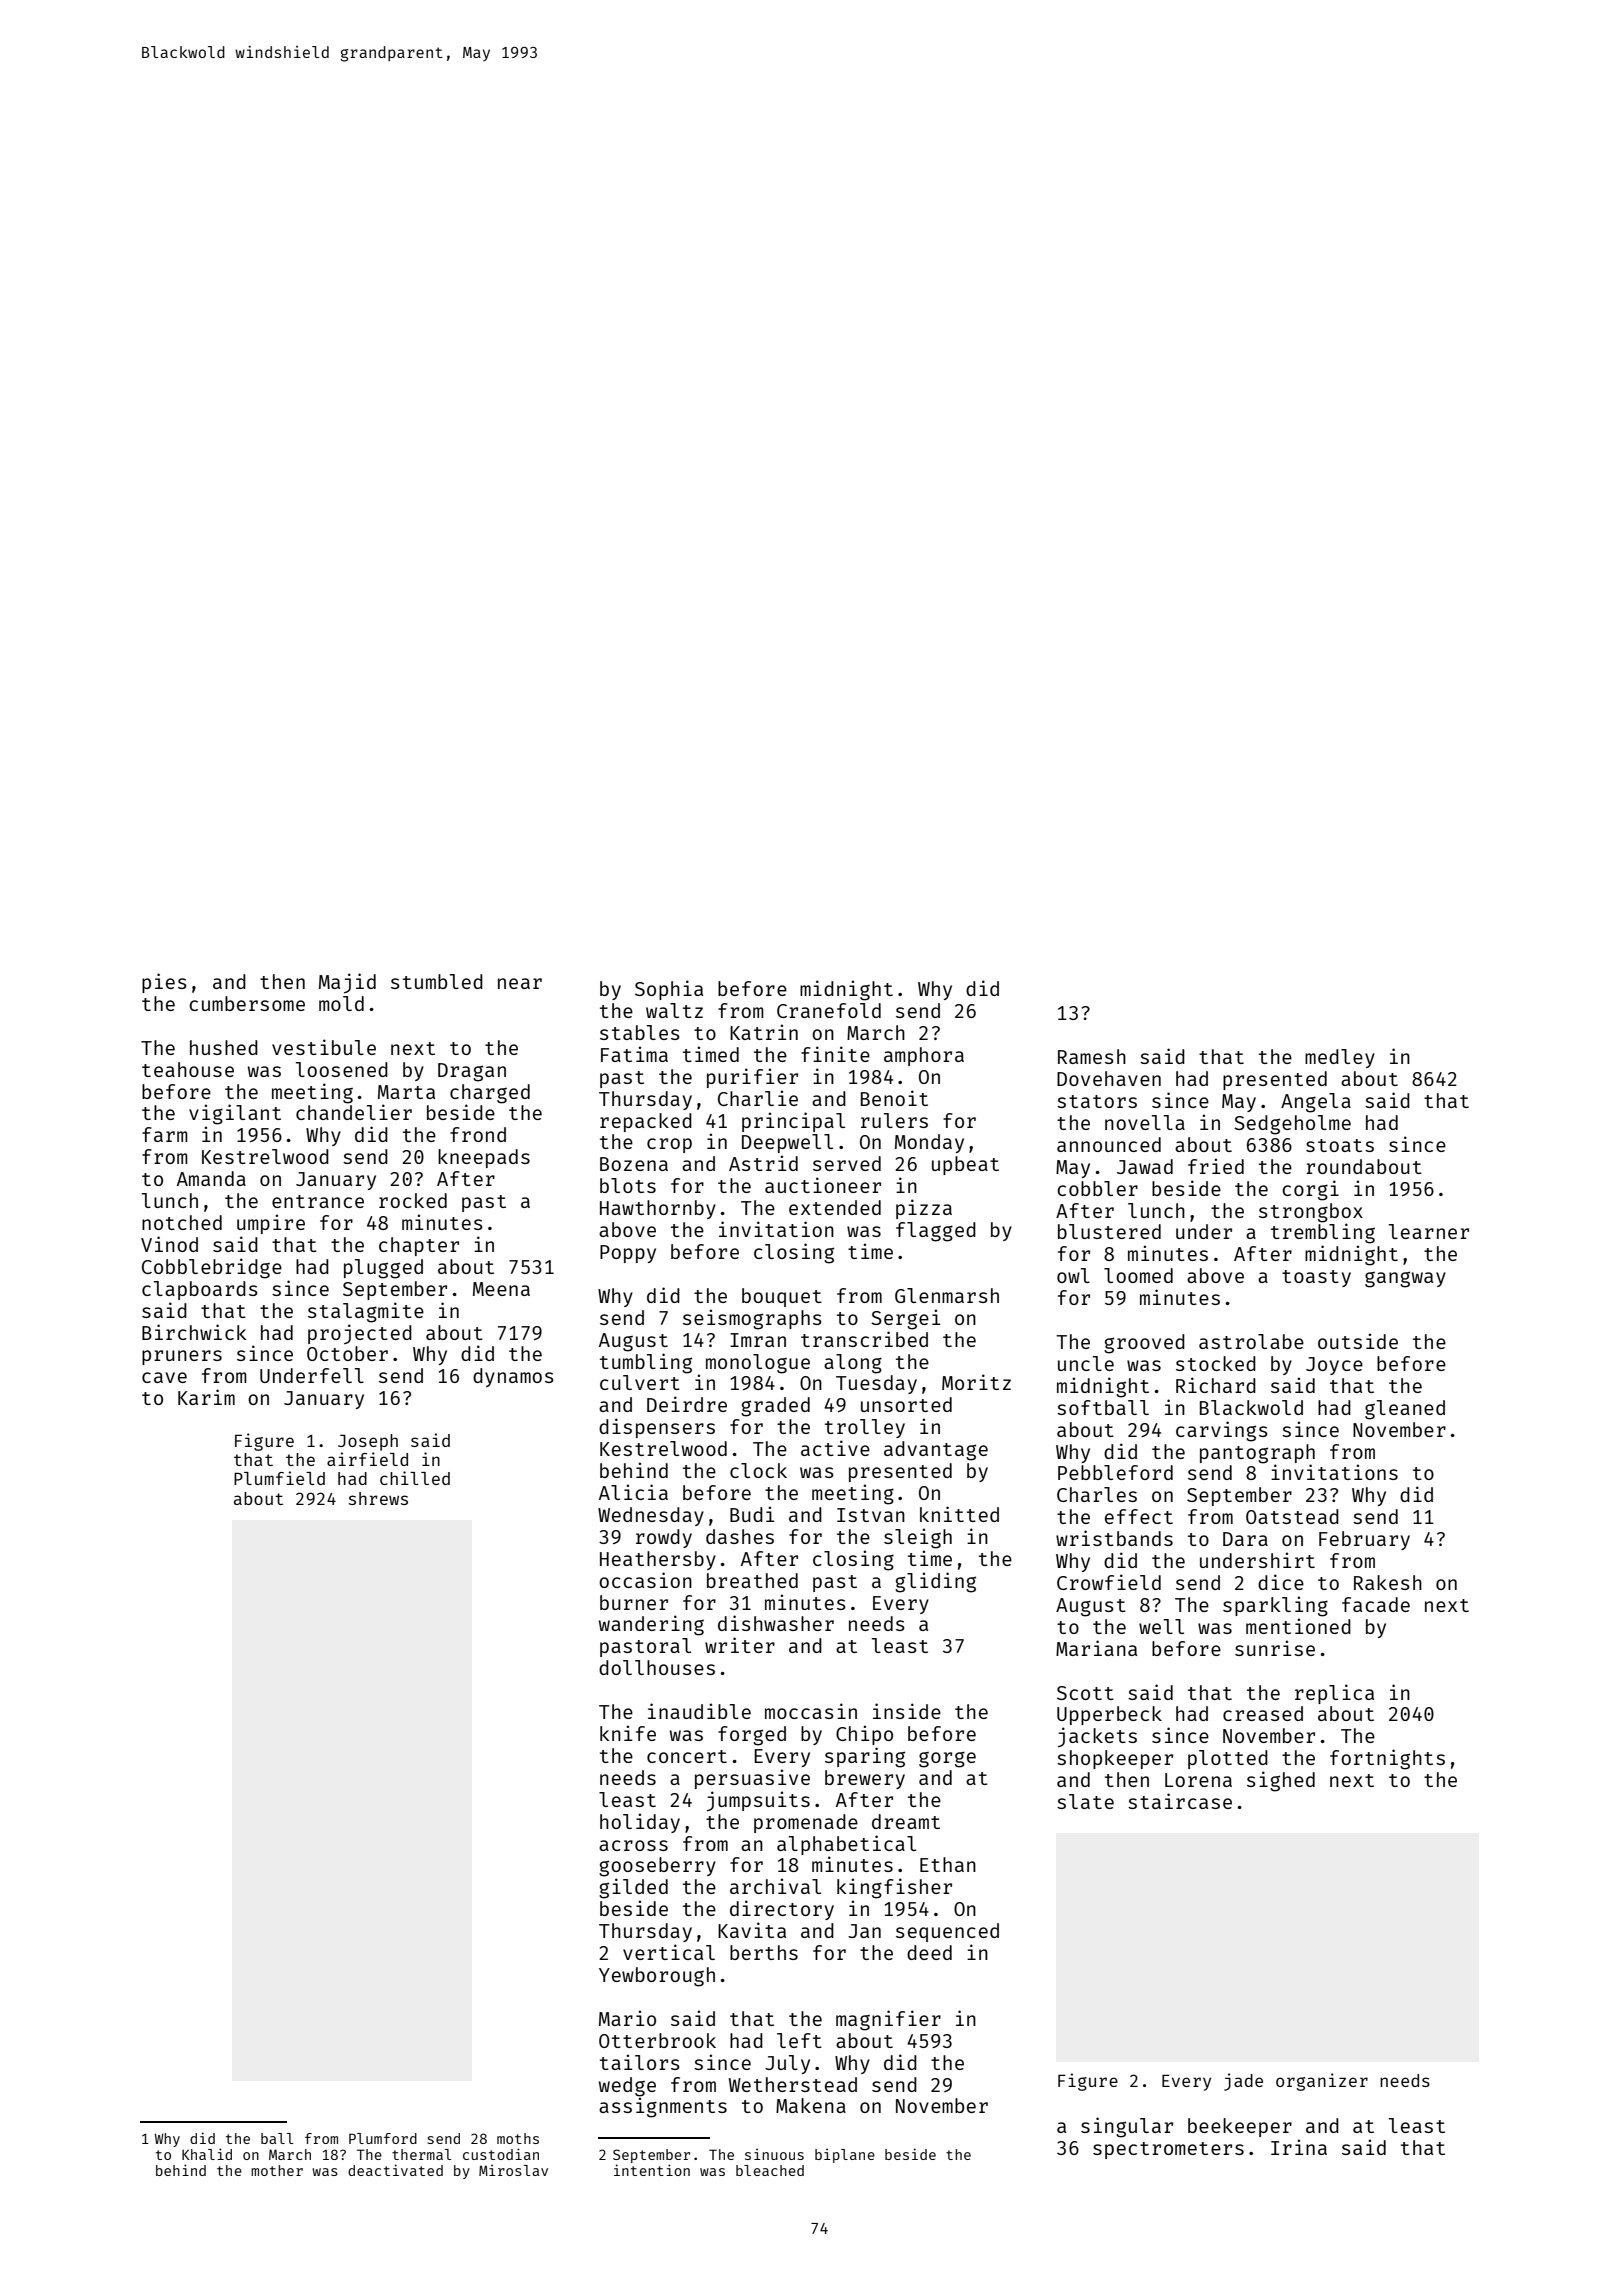 The height and width of the document is (2292, 1620). What do you see at coordinates (669, 990) in the document?
I see `Sophia` at bounding box center [669, 990].
